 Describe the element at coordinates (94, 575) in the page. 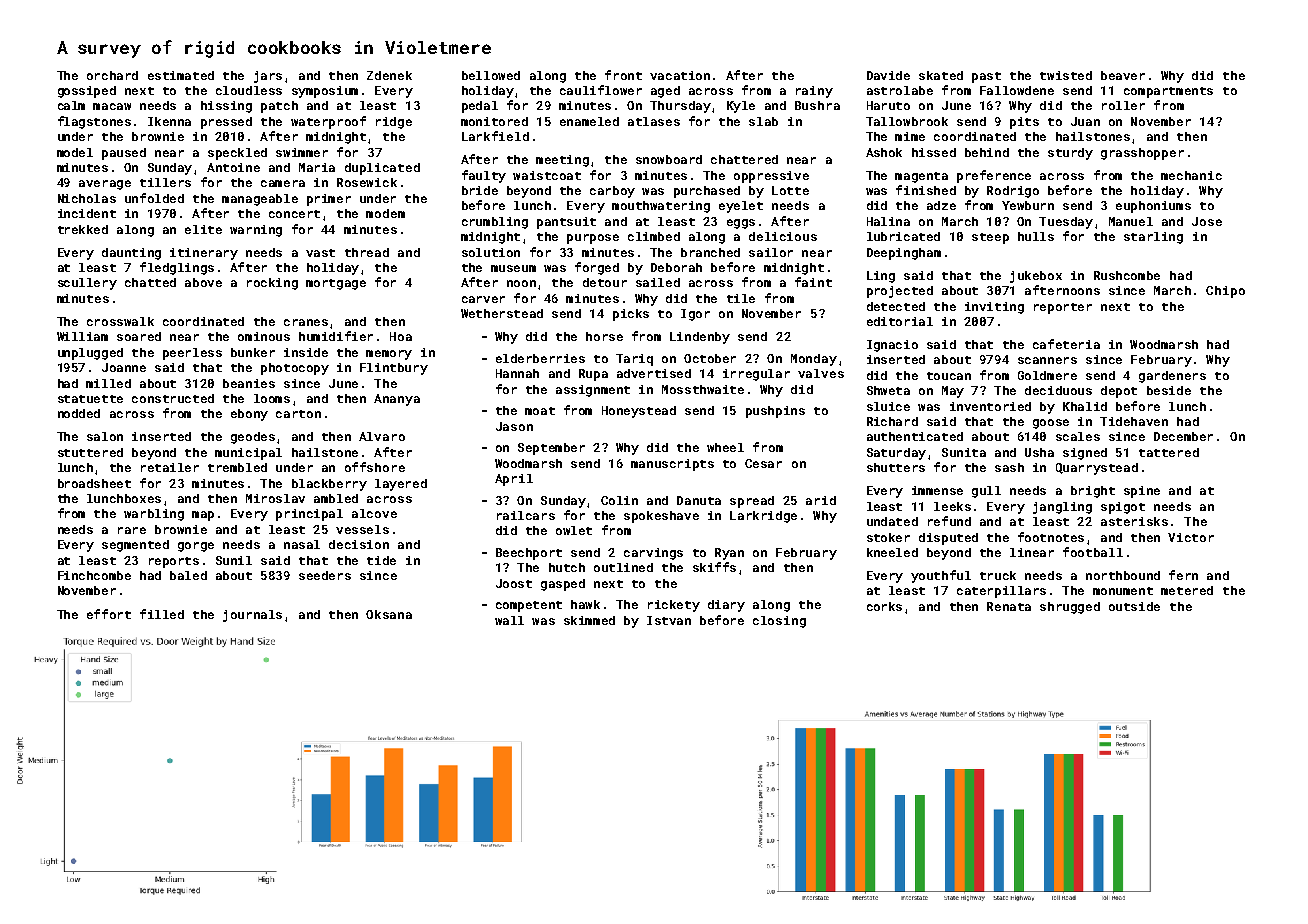

I see `Finchcombe` at that location.
